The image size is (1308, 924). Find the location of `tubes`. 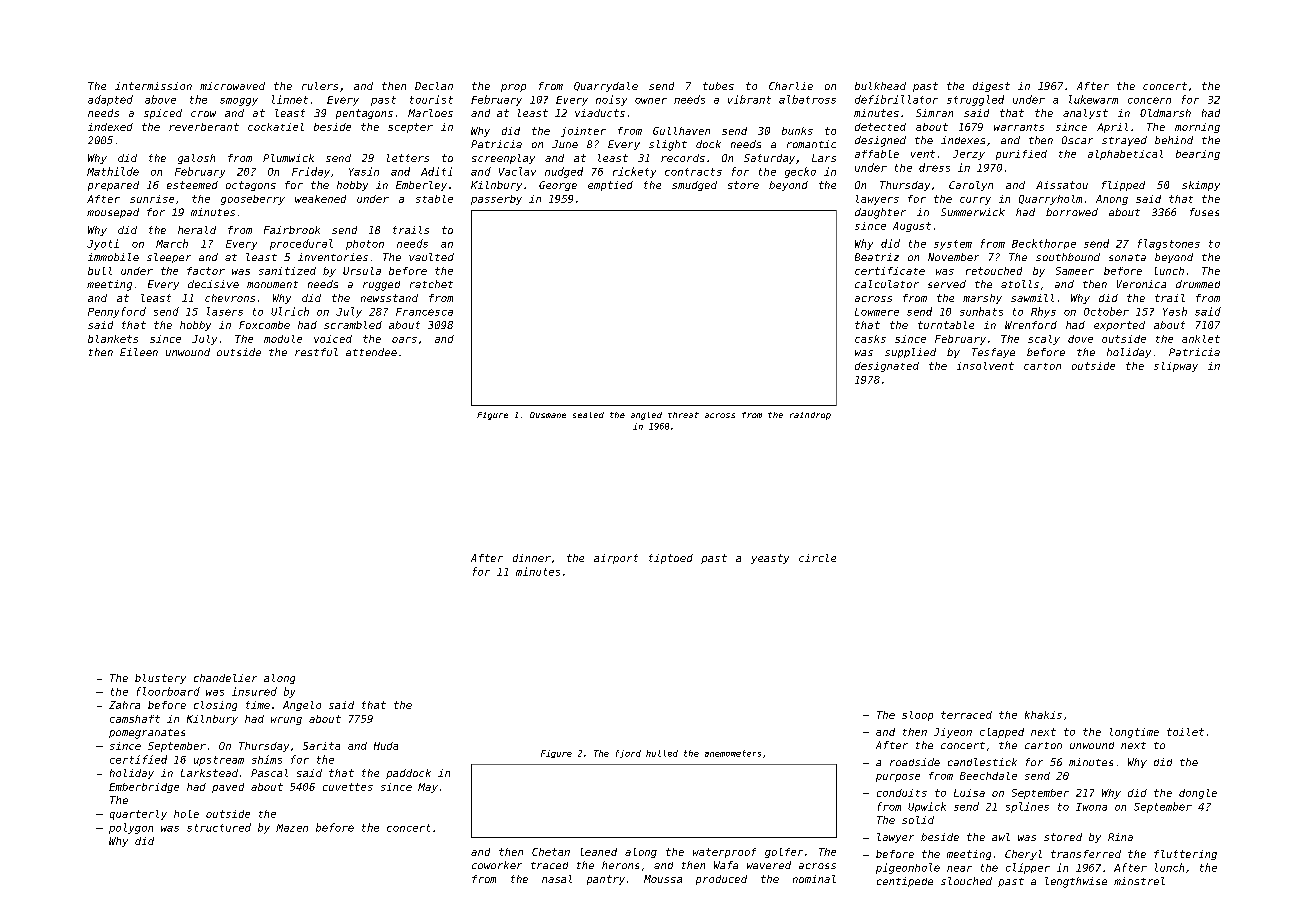

tubes is located at coordinates (718, 86).
